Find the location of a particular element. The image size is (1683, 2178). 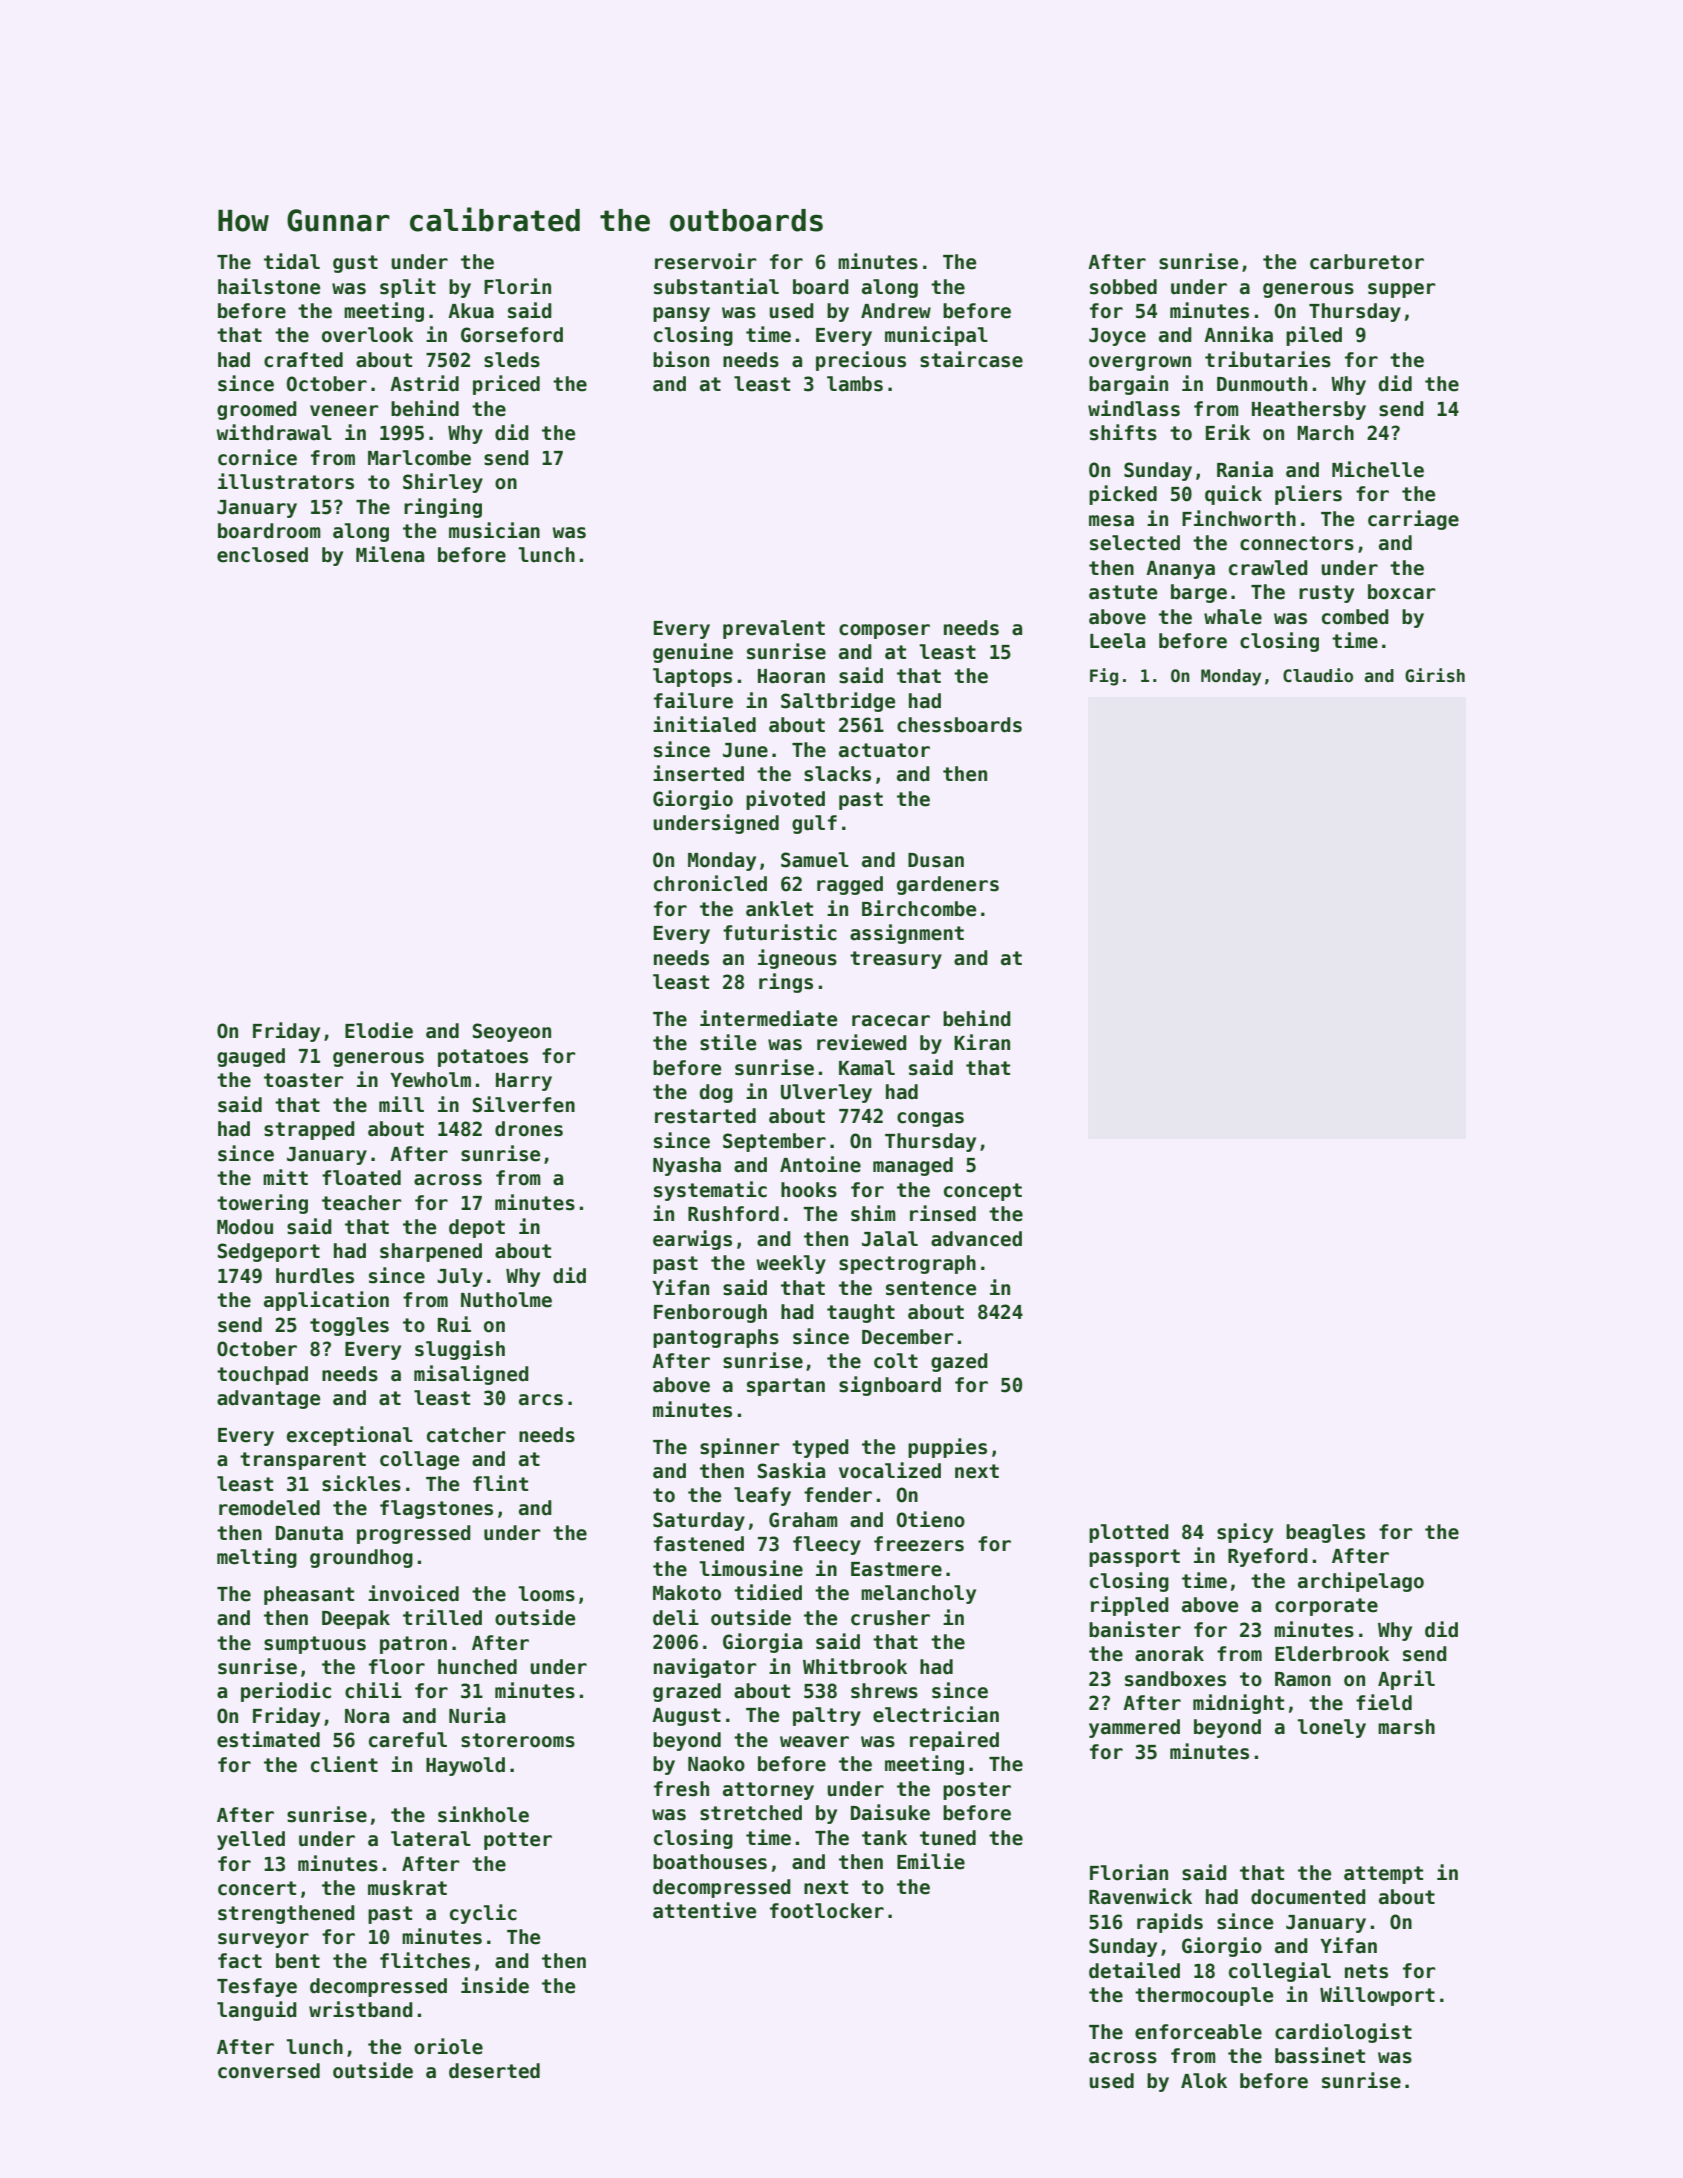

advanced is located at coordinates (976, 1239).
